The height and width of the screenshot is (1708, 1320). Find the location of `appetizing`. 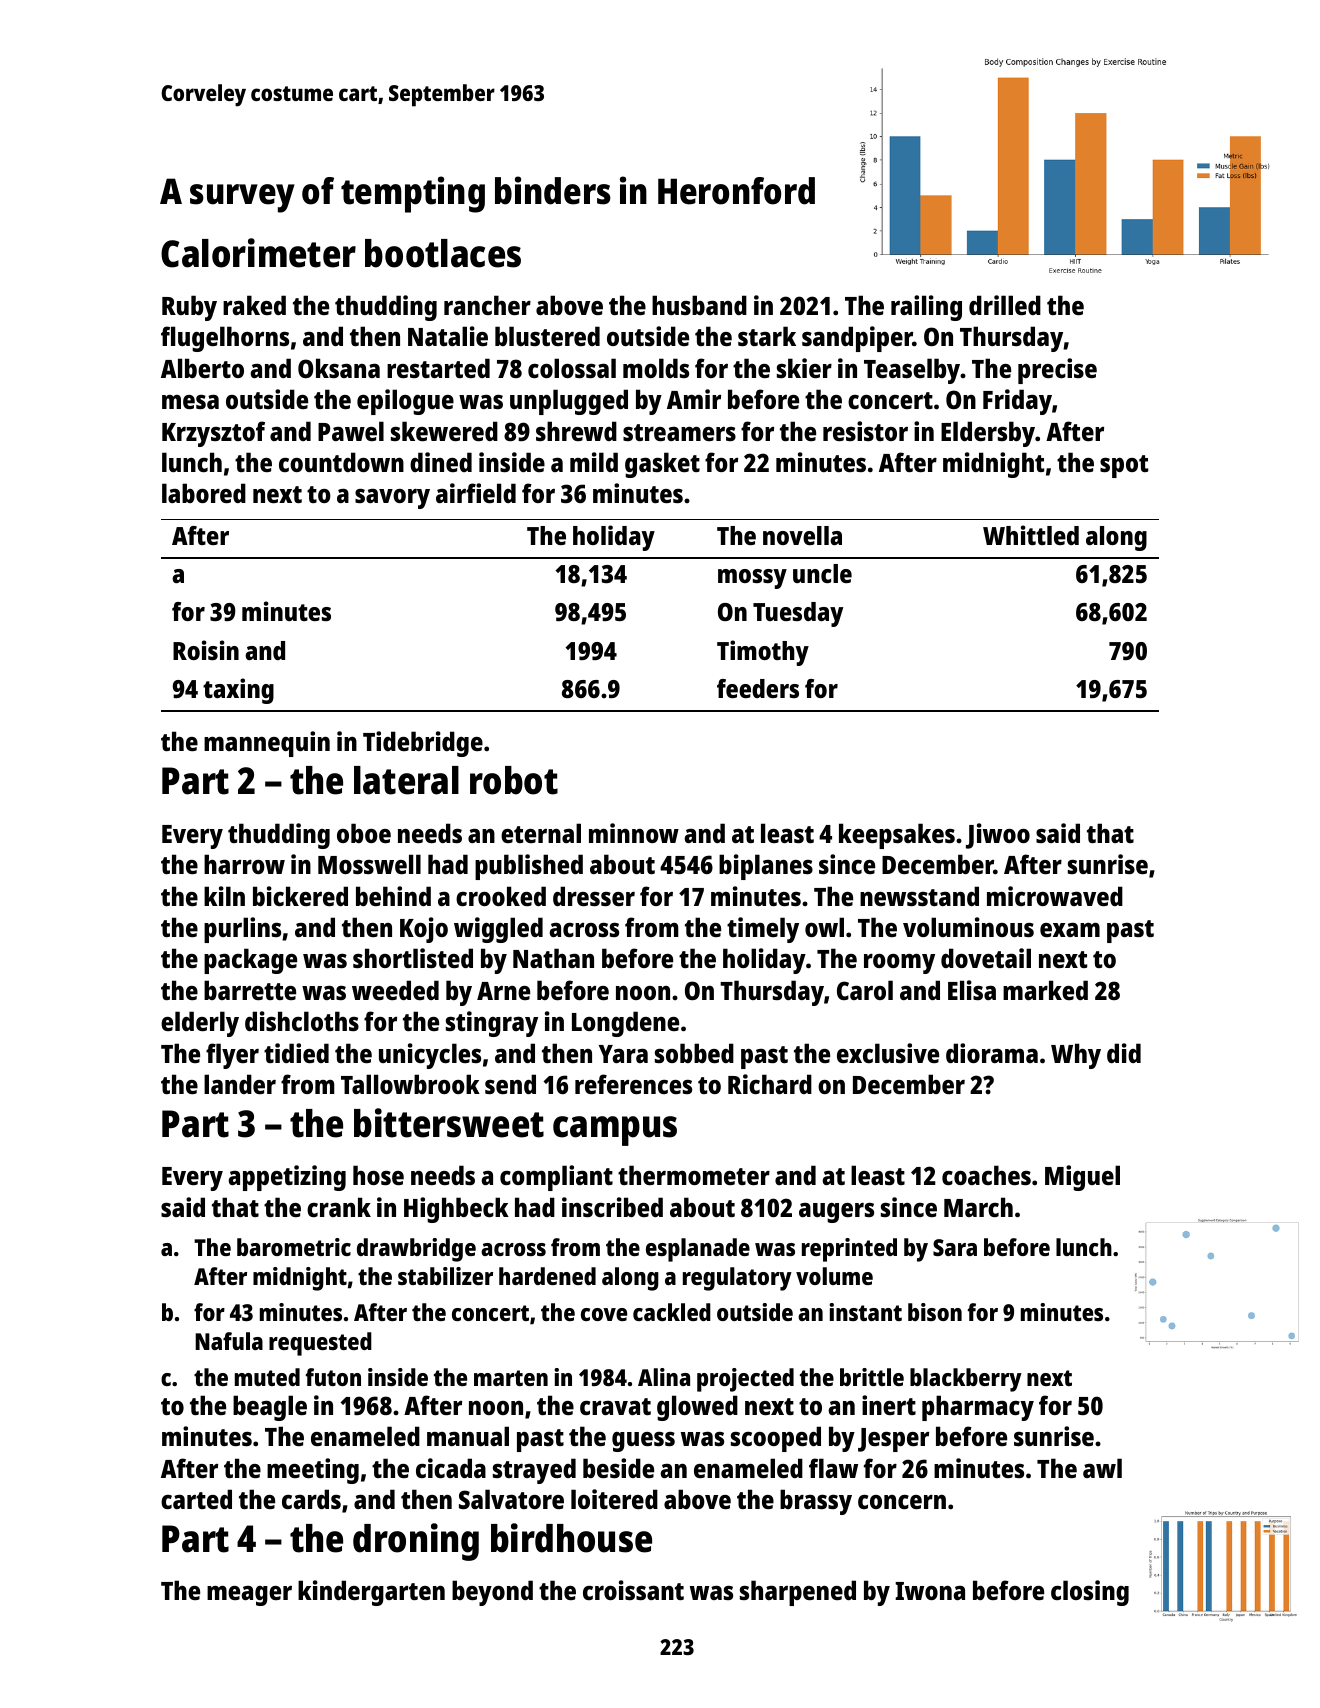

appetizing is located at coordinates (287, 1178).
